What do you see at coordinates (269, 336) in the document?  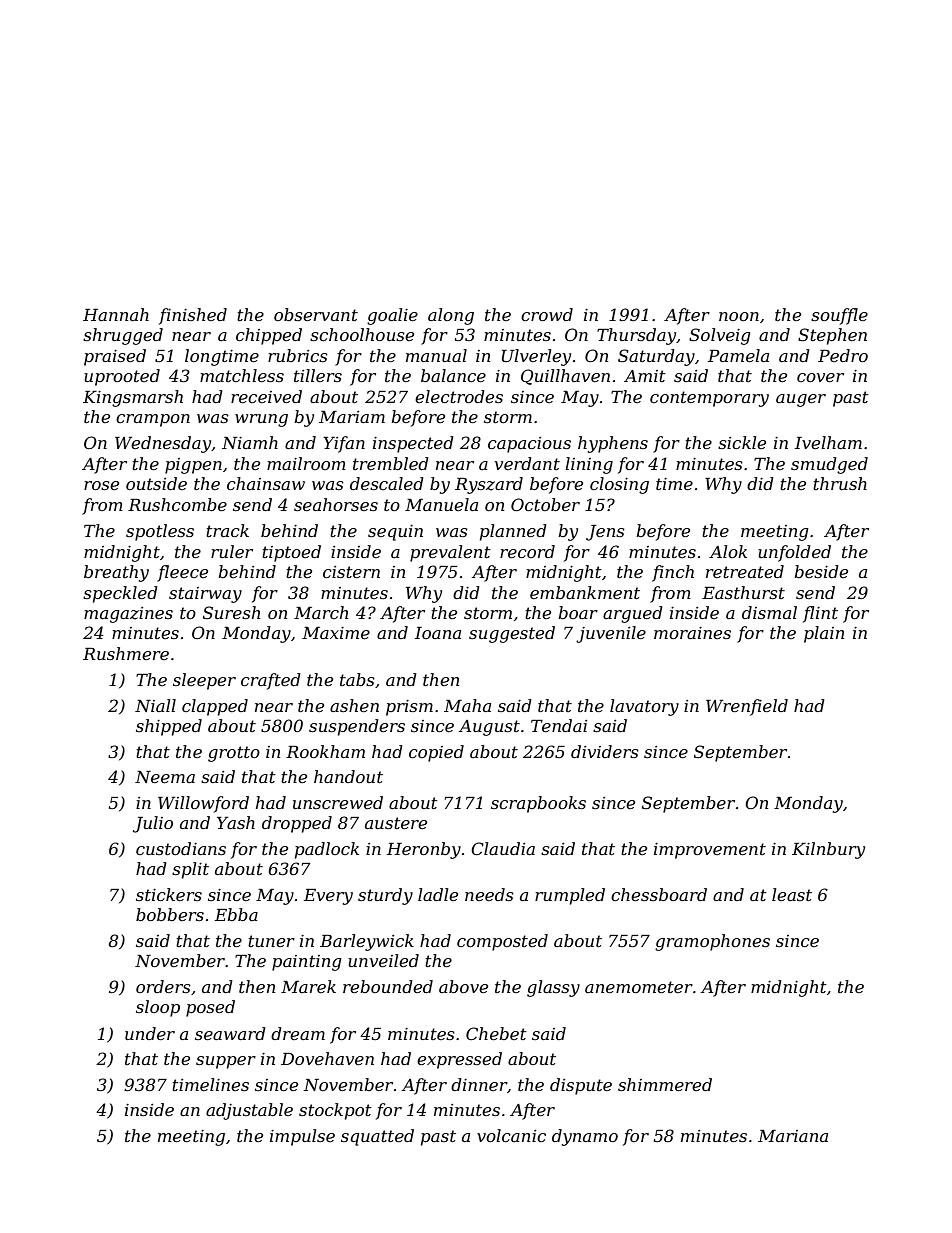 I see `chipped` at bounding box center [269, 336].
